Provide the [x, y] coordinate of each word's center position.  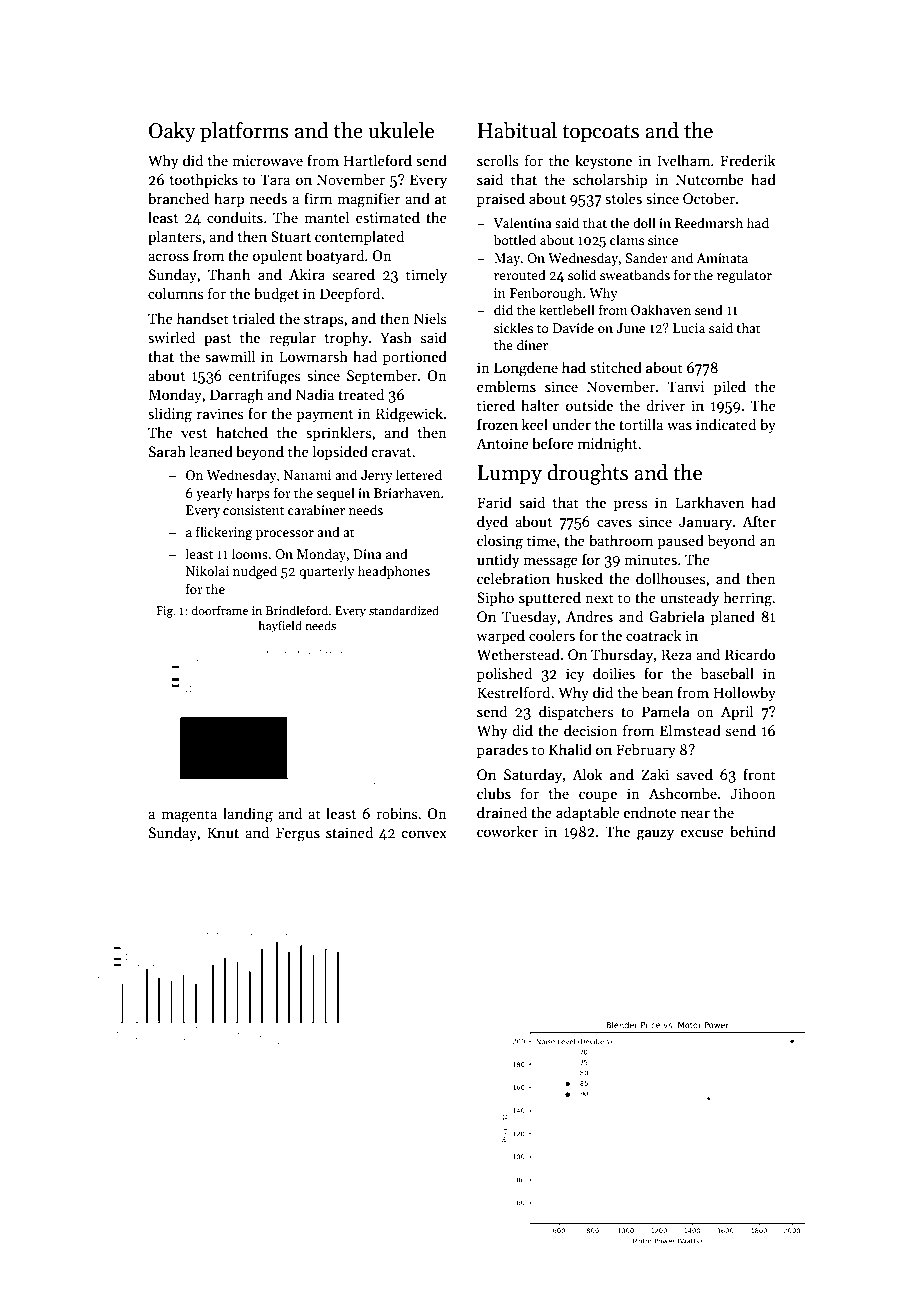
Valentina [522, 222]
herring [748, 599]
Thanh [229, 274]
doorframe [220, 610]
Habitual [517, 130]
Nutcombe [710, 179]
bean [657, 692]
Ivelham [683, 160]
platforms [244, 132]
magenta [189, 816]
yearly [214, 494]
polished [504, 674]
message [550, 563]
